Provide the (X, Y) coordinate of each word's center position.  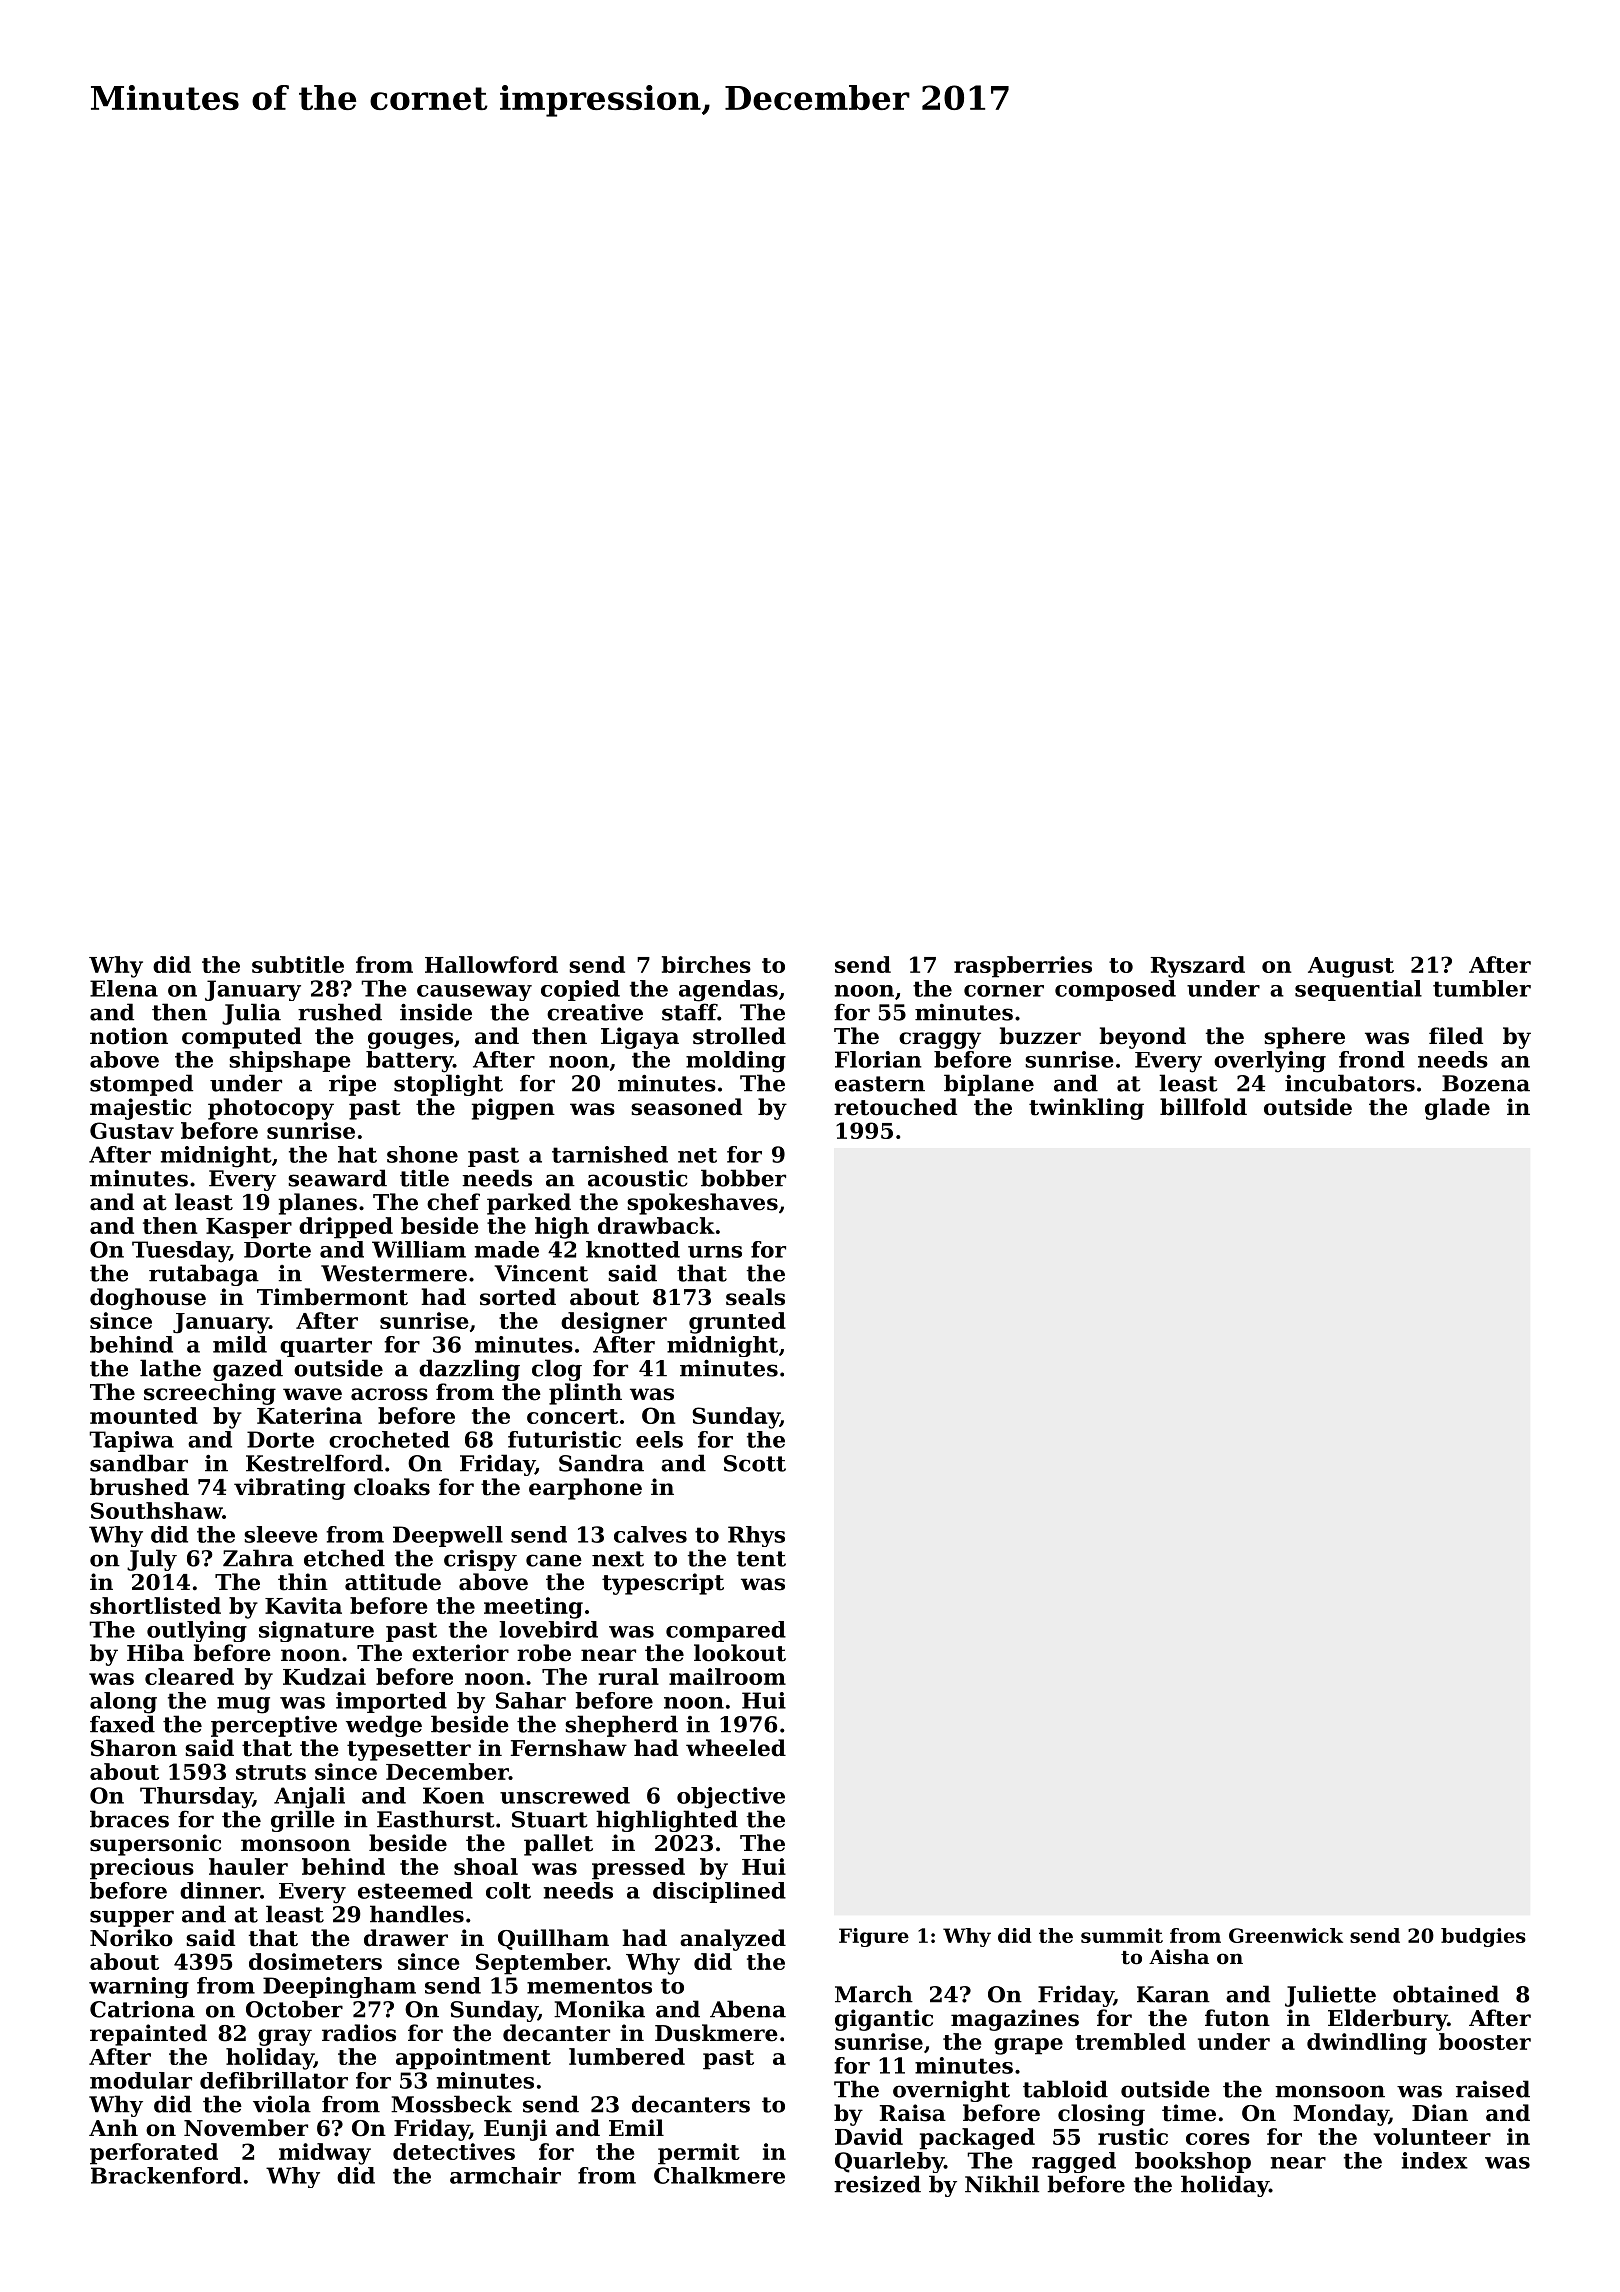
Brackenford (166, 2175)
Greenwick (1286, 1935)
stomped (141, 1085)
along (123, 1703)
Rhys (756, 1536)
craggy (940, 1040)
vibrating (289, 1489)
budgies (1483, 1937)
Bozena (1486, 1083)
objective (731, 1798)
